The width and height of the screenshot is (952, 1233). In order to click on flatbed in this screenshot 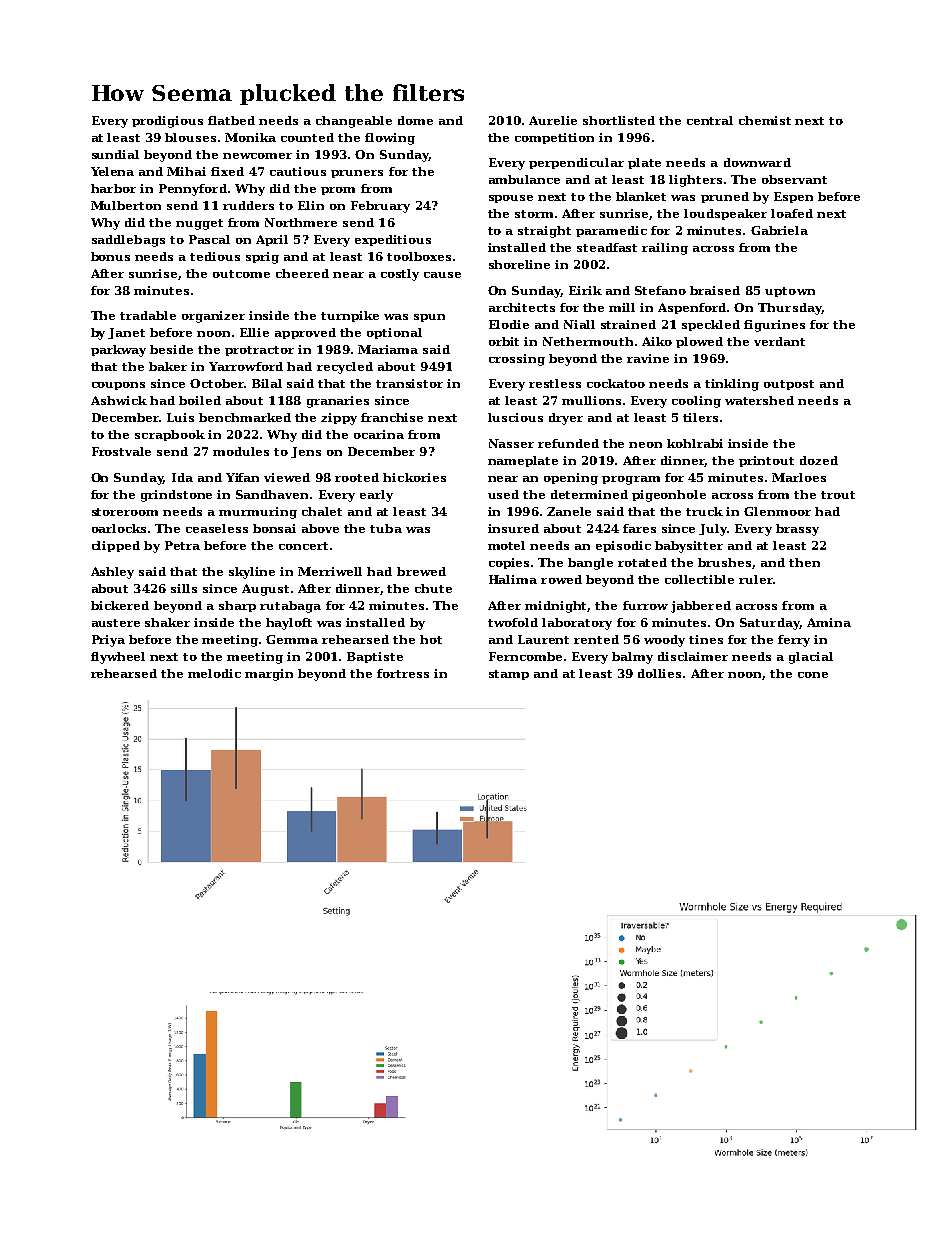, I will do `click(231, 120)`.
